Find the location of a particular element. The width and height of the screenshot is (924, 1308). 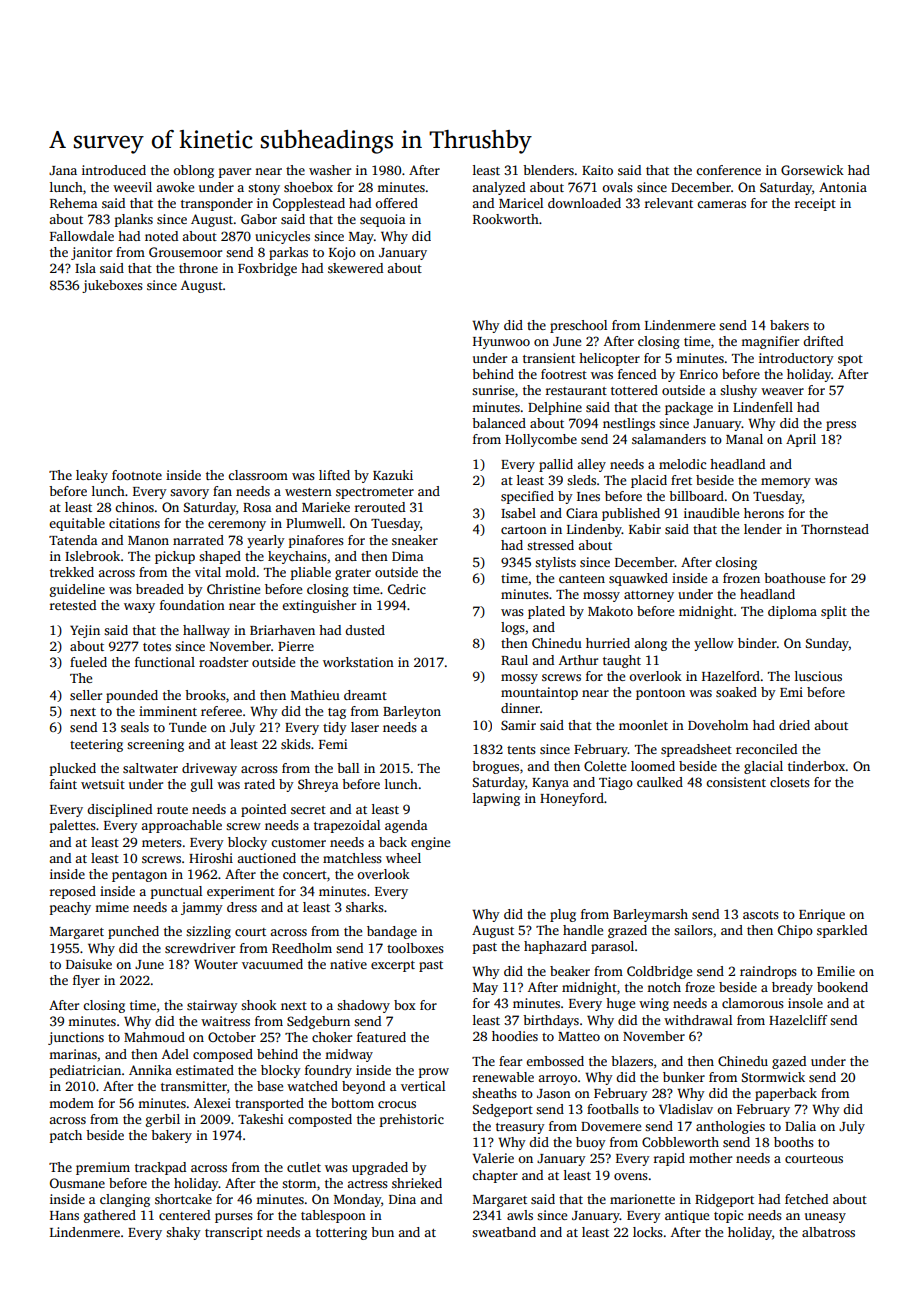

Gorsewick is located at coordinates (812, 170).
